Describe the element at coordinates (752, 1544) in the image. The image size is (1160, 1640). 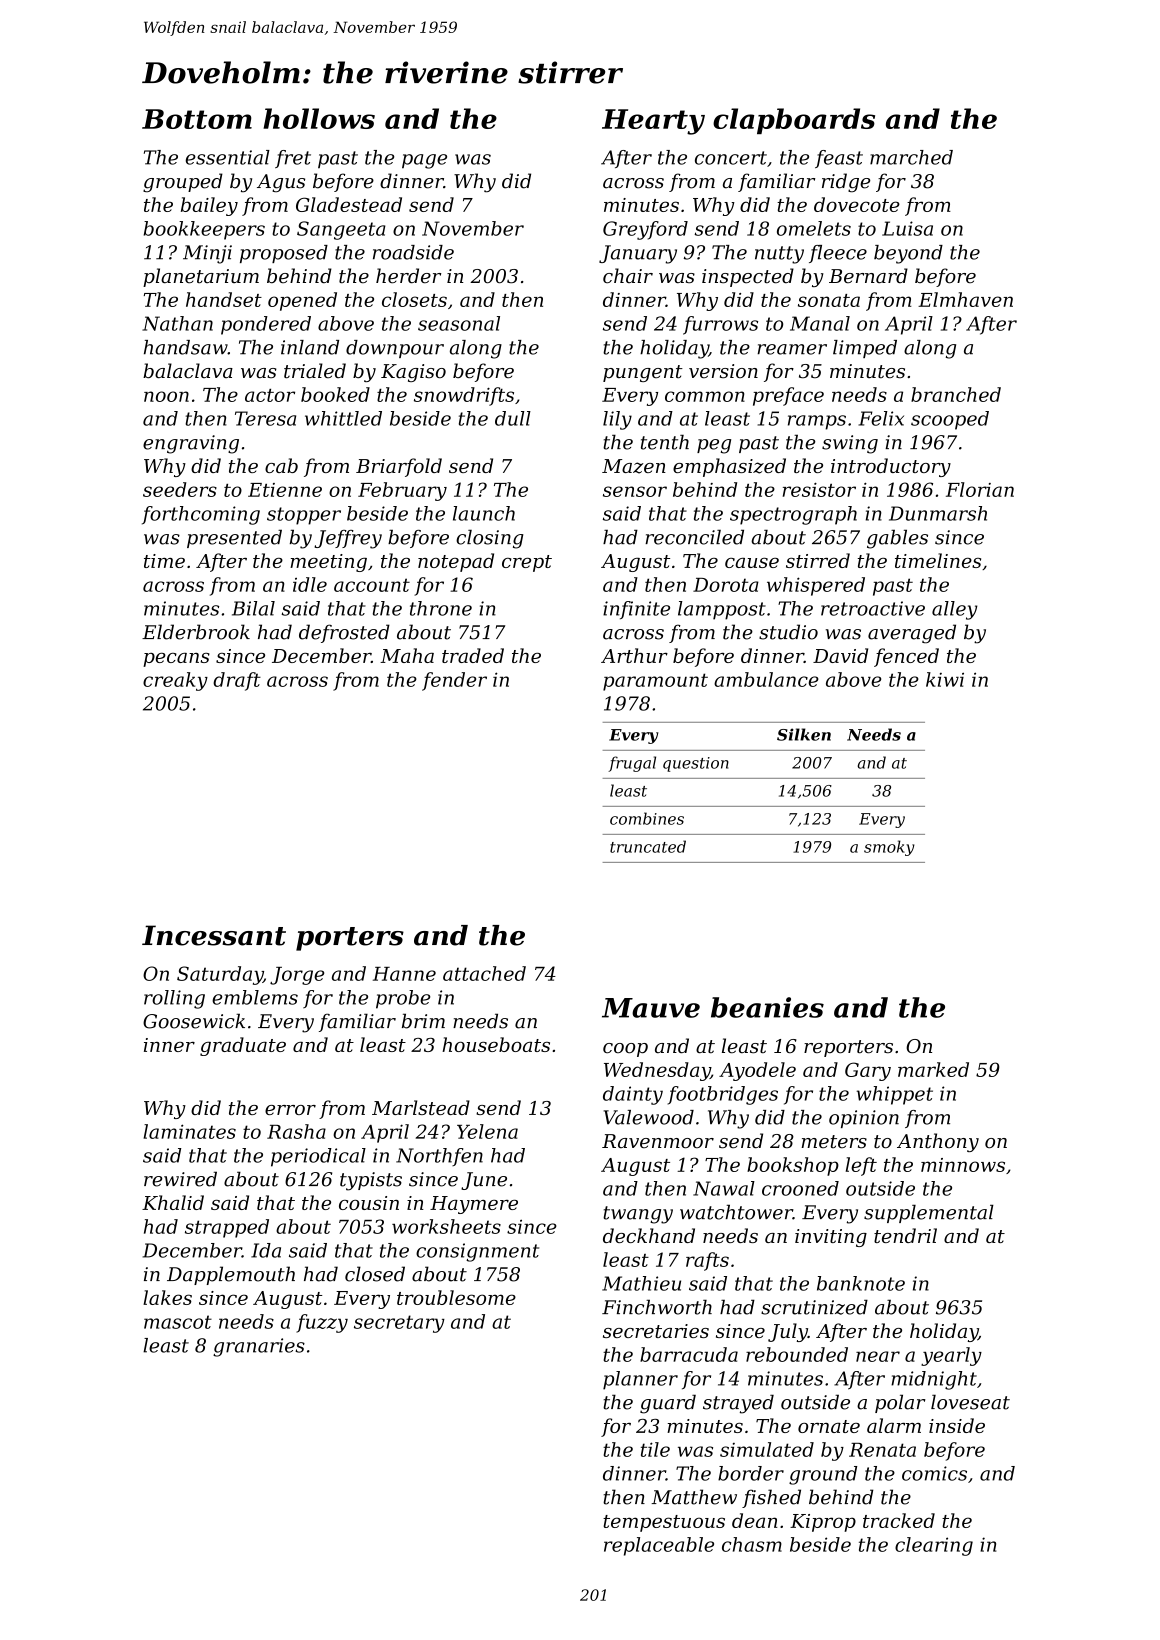
I see `chasm` at that location.
